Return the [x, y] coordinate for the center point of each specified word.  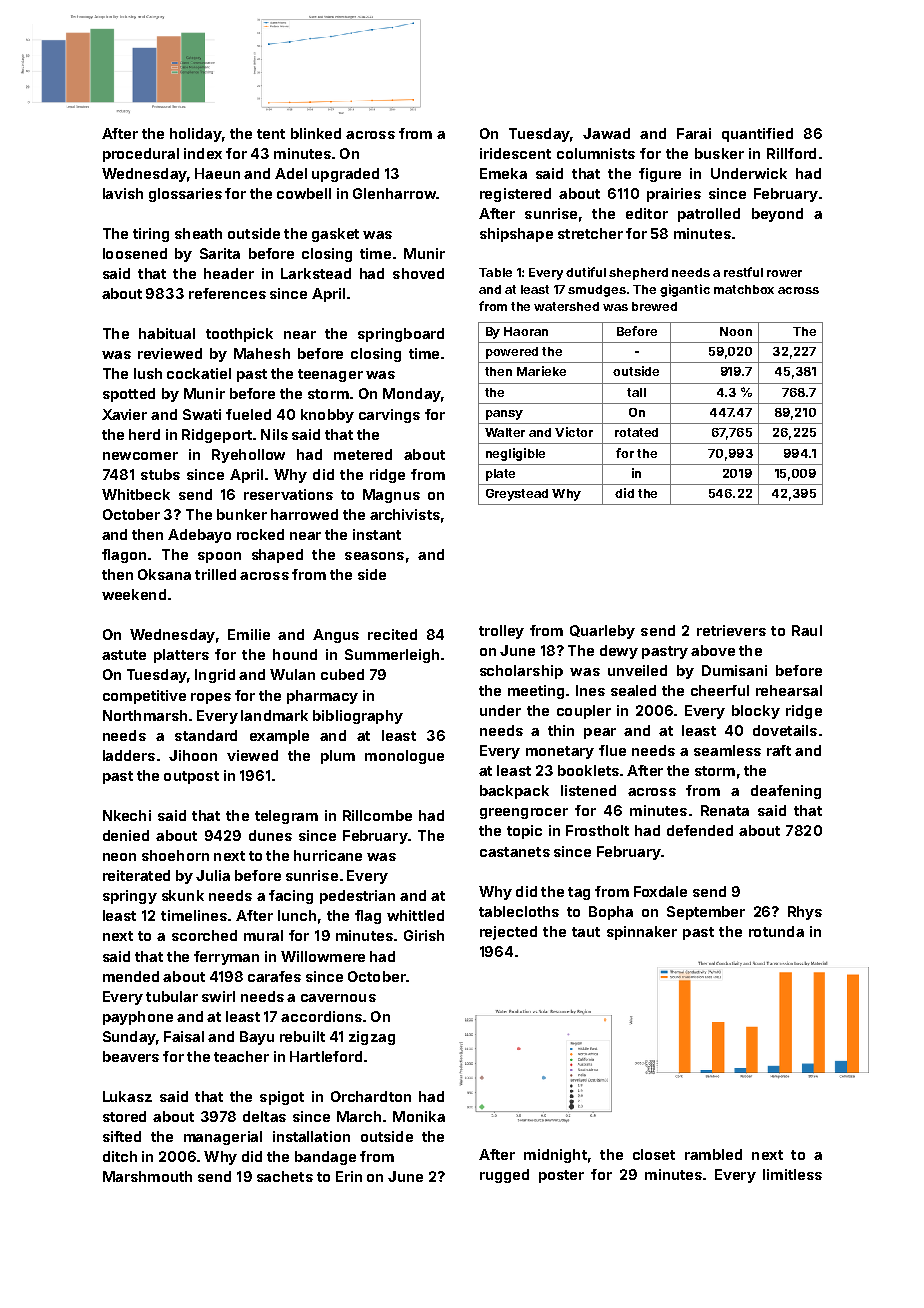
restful [743, 272]
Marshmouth [147, 1176]
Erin [349, 1176]
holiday [196, 135]
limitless [792, 1174]
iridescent [515, 153]
